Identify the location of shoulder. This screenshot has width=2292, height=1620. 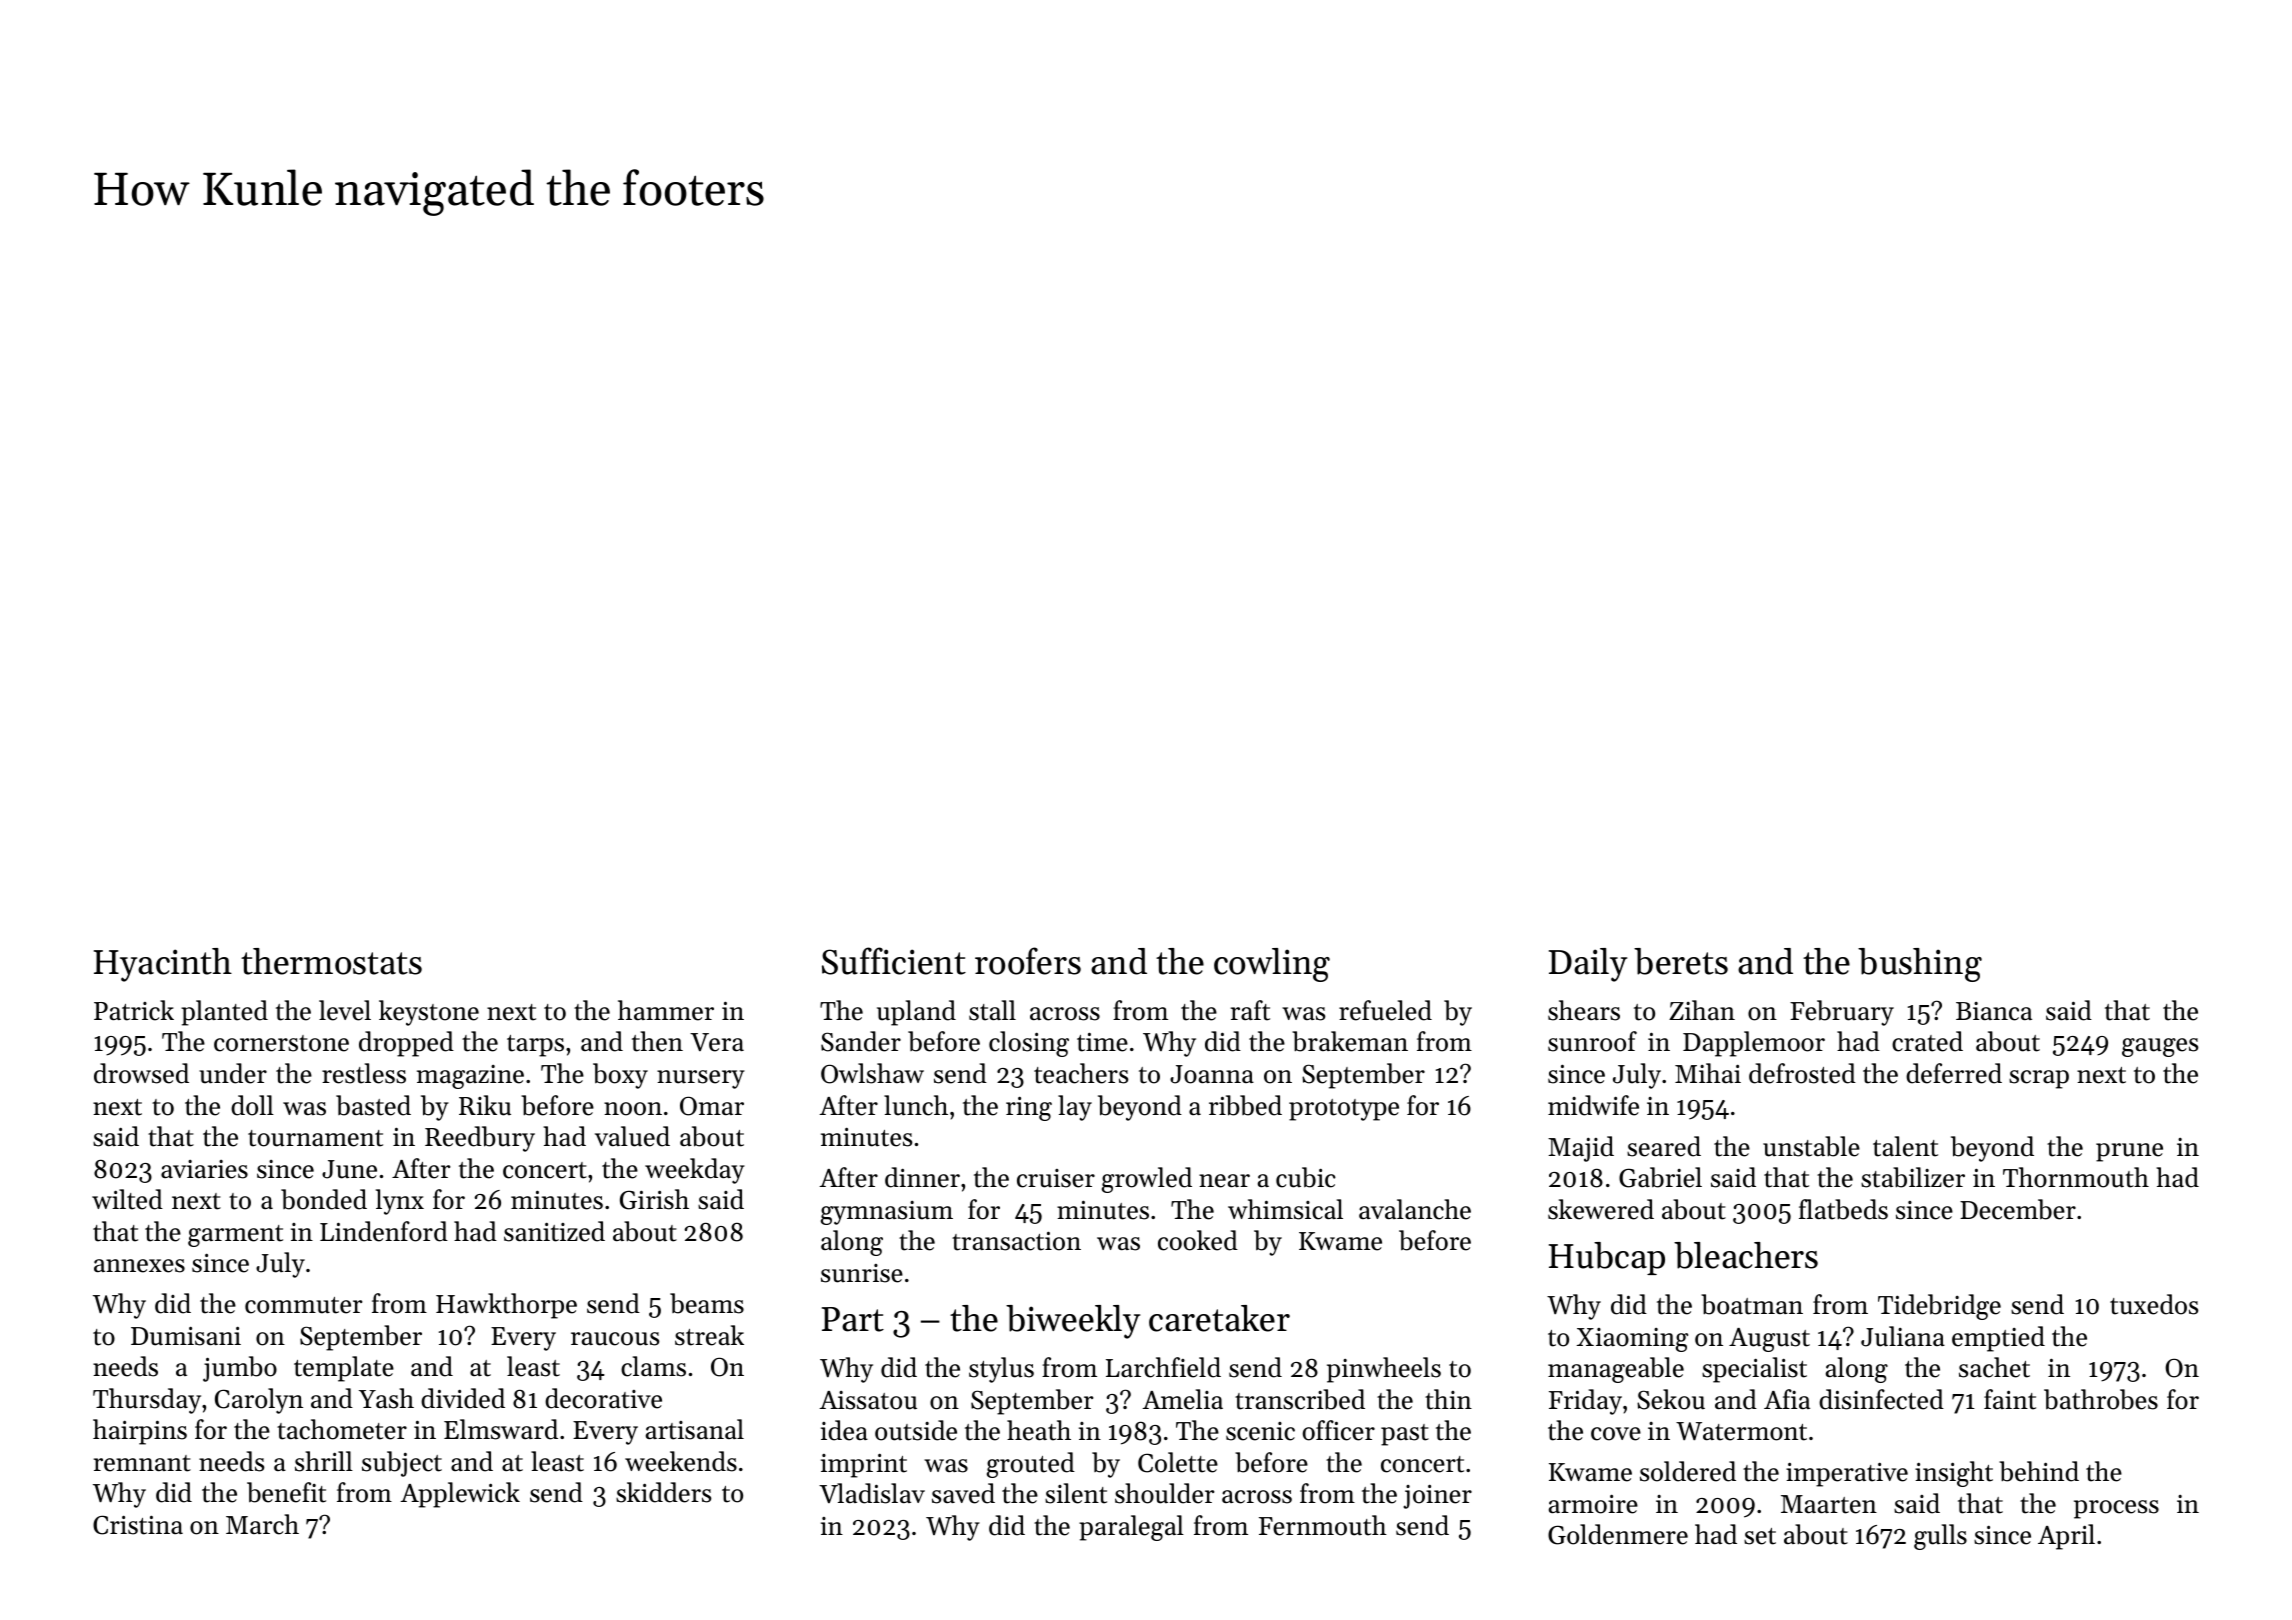
(1164, 1493).
